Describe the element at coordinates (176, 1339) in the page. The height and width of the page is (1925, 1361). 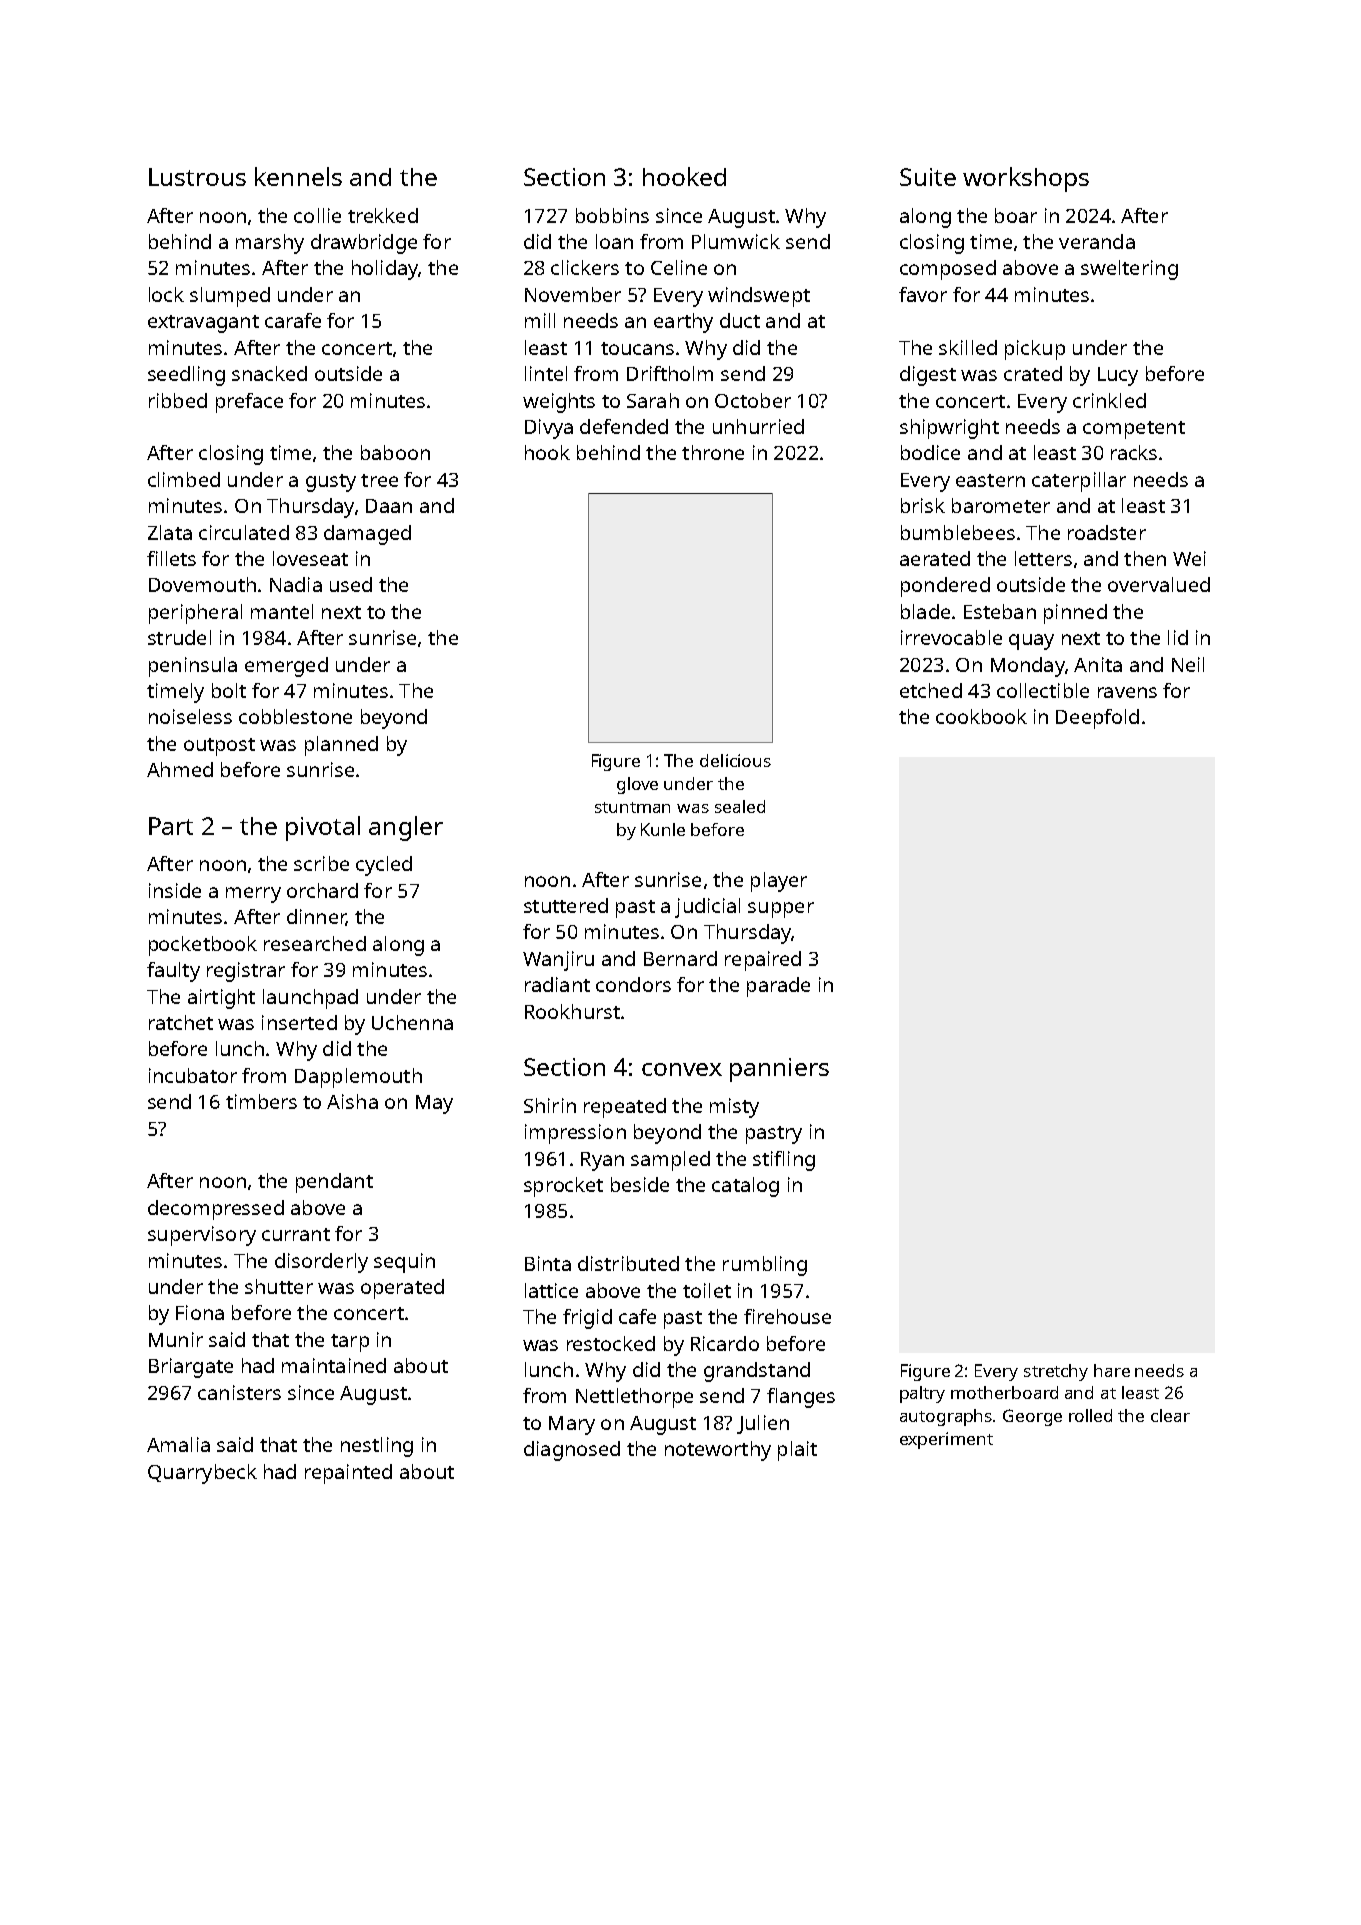
I see `Munir` at that location.
